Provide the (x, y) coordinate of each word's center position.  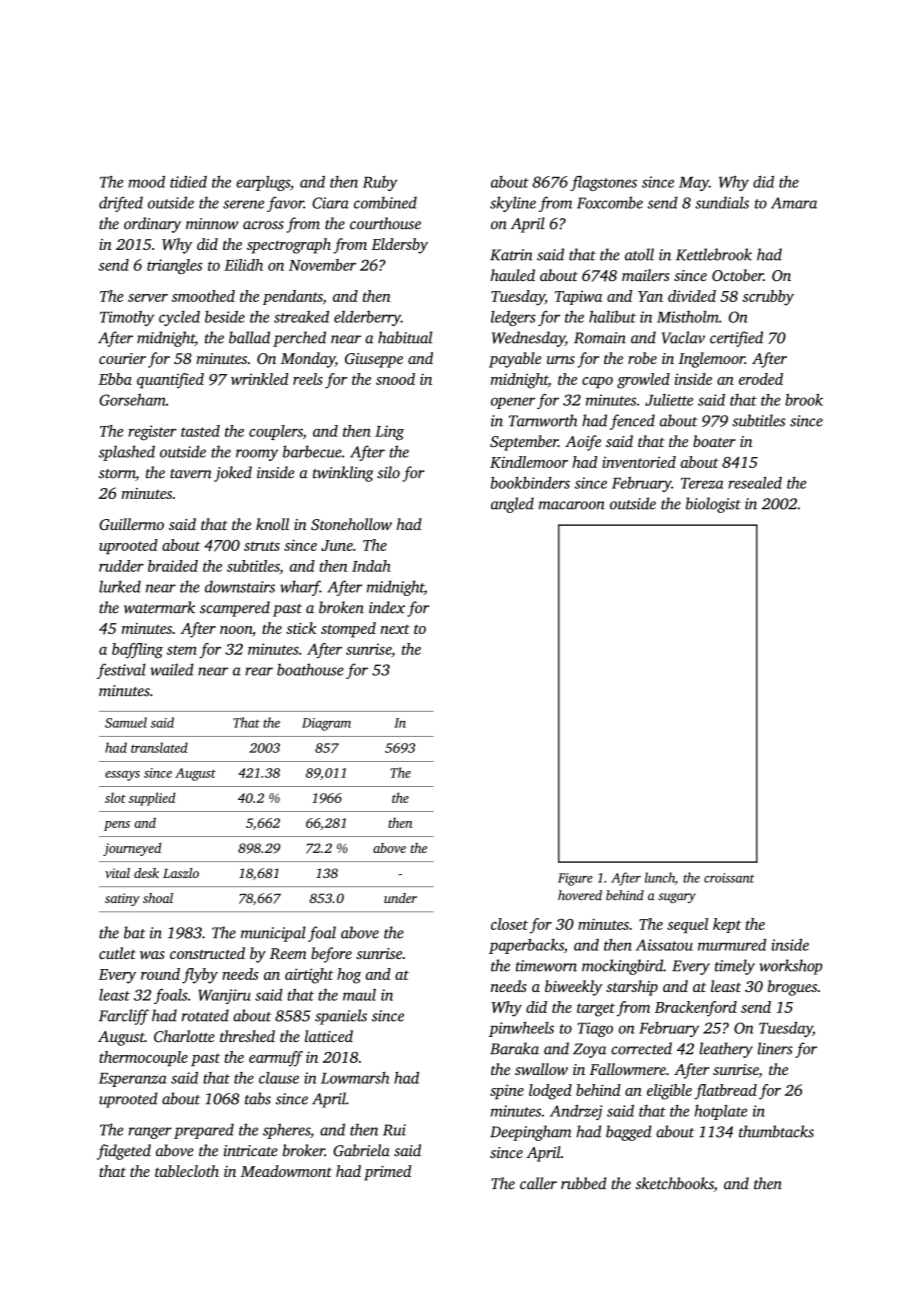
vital (117, 873)
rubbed (583, 1183)
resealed (755, 483)
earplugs (263, 183)
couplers (276, 432)
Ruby (380, 183)
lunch (660, 877)
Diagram (326, 724)
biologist (713, 505)
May (694, 184)
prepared (204, 1131)
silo (388, 472)
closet (509, 924)
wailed (172, 669)
